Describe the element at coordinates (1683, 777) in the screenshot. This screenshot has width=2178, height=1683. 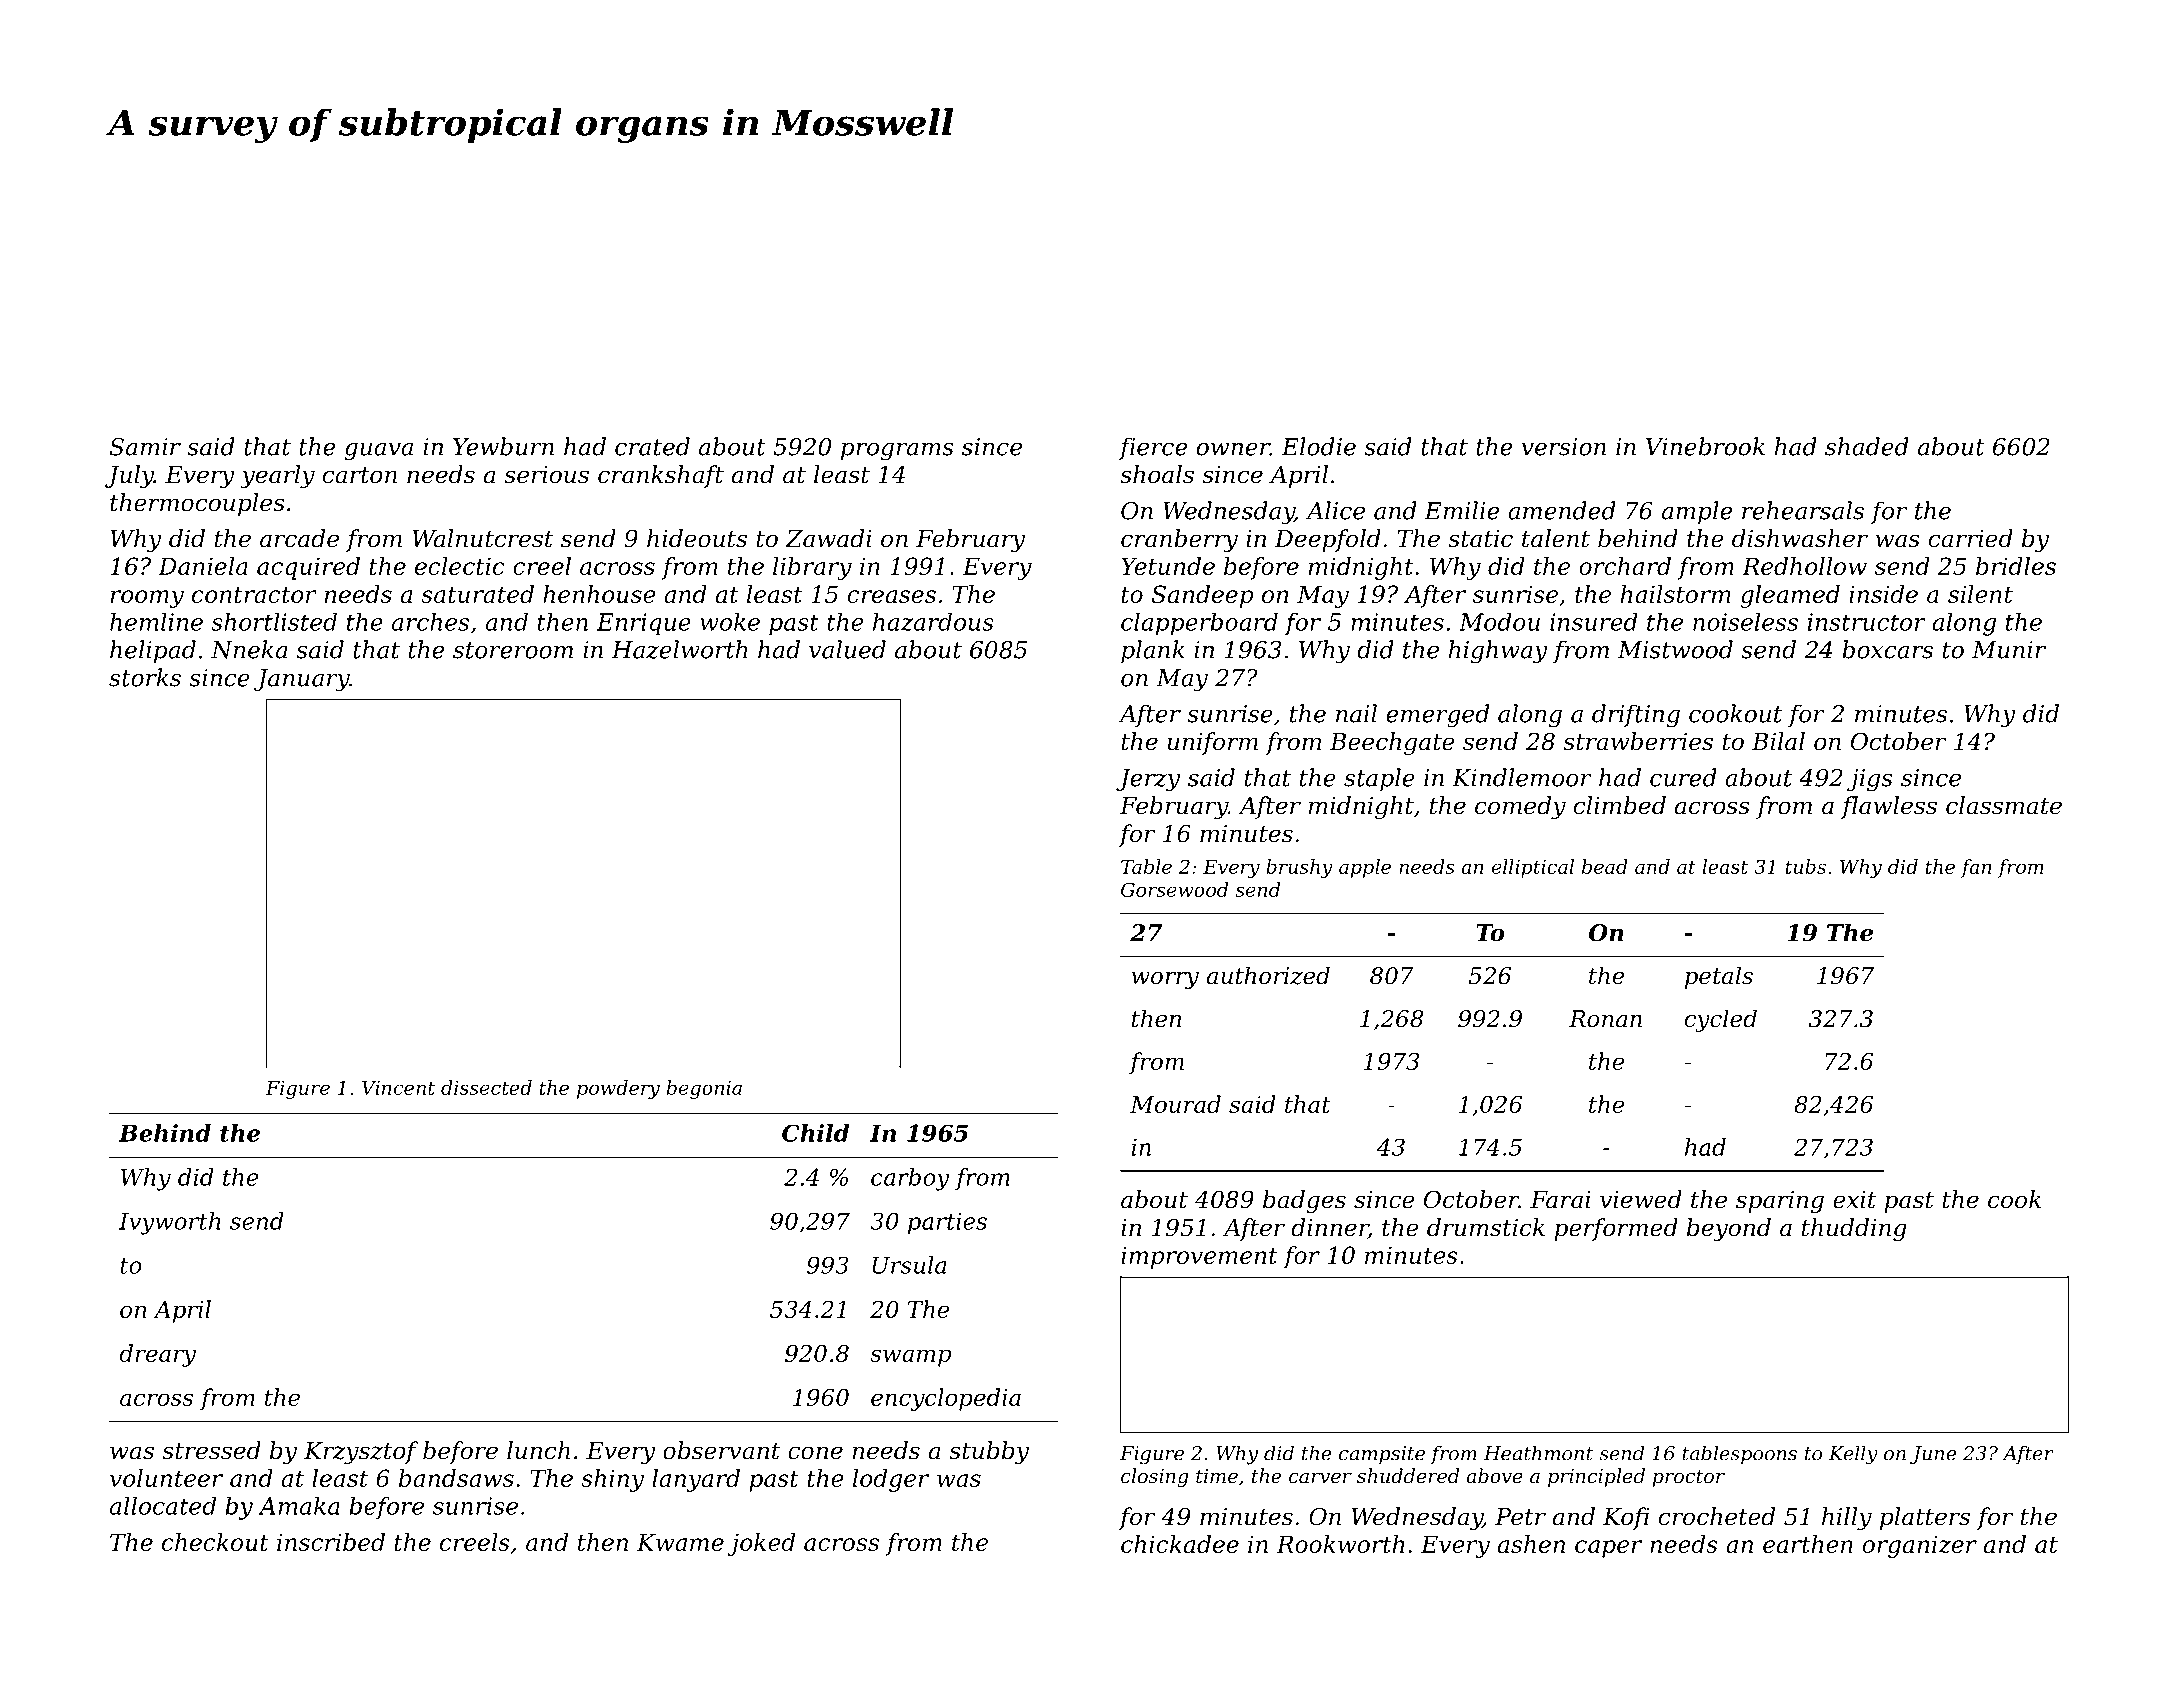
I see `cured` at that location.
